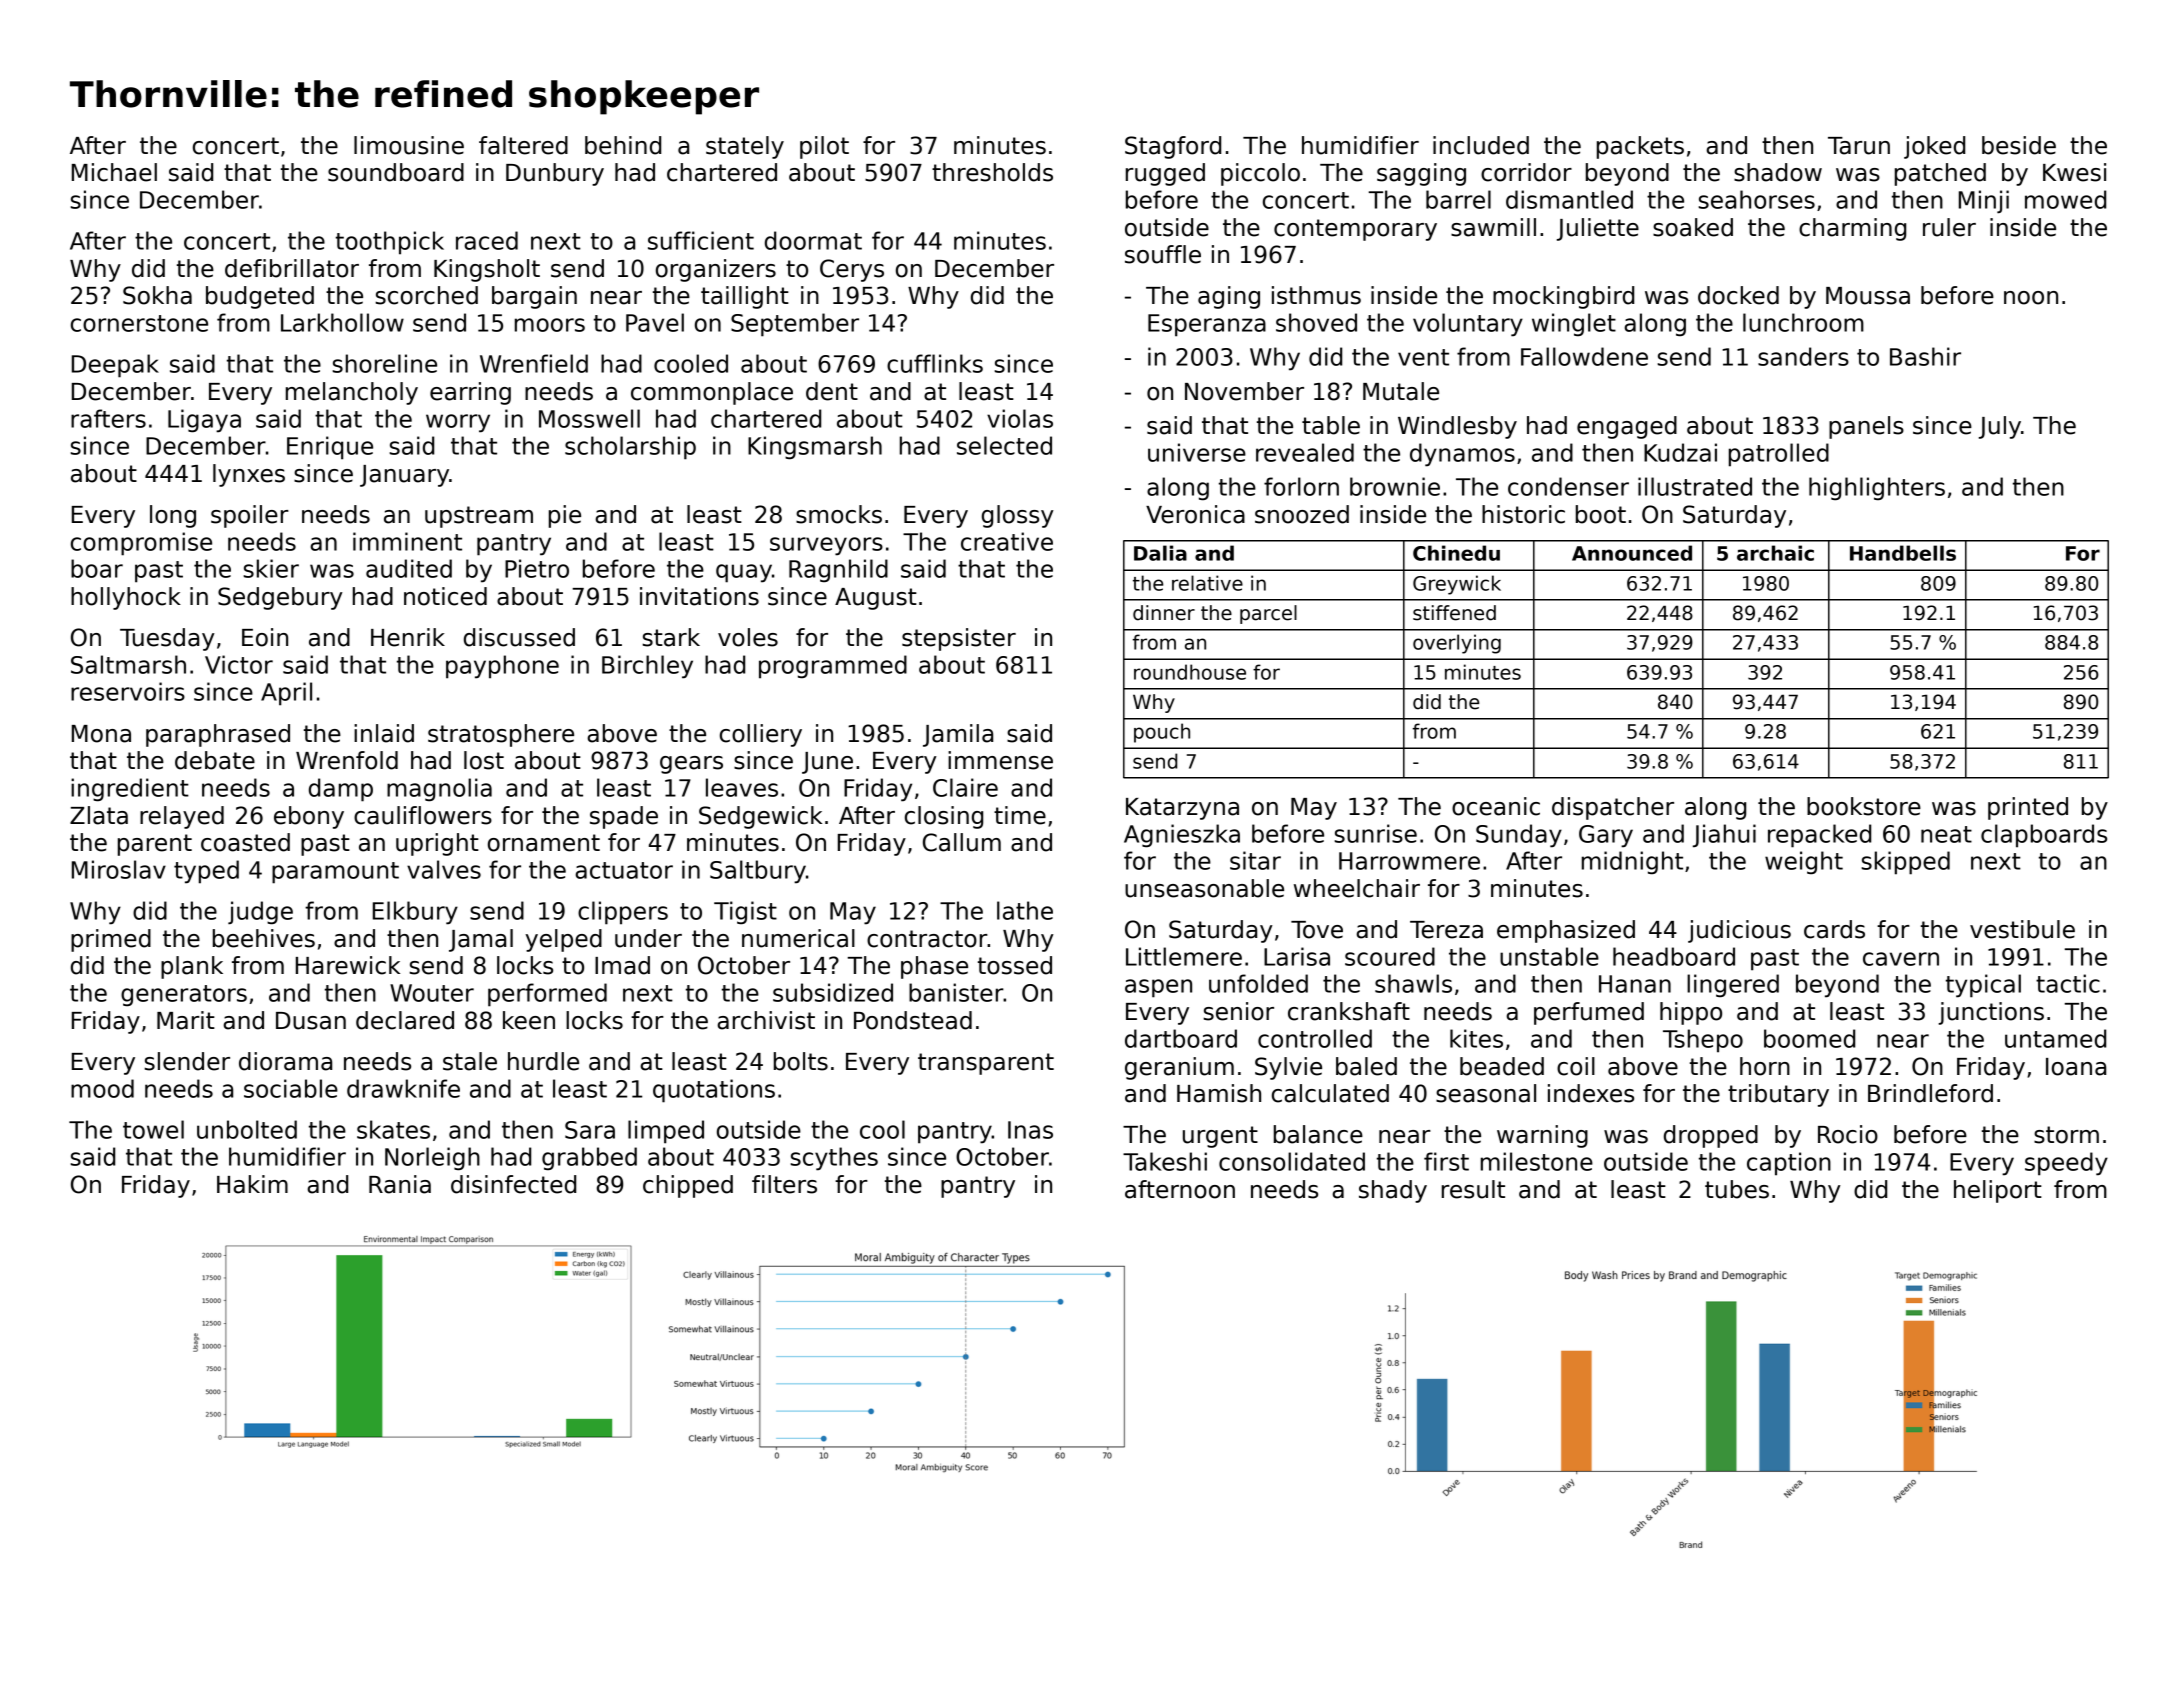  What do you see at coordinates (1204, 888) in the image?
I see `unseasonable` at bounding box center [1204, 888].
